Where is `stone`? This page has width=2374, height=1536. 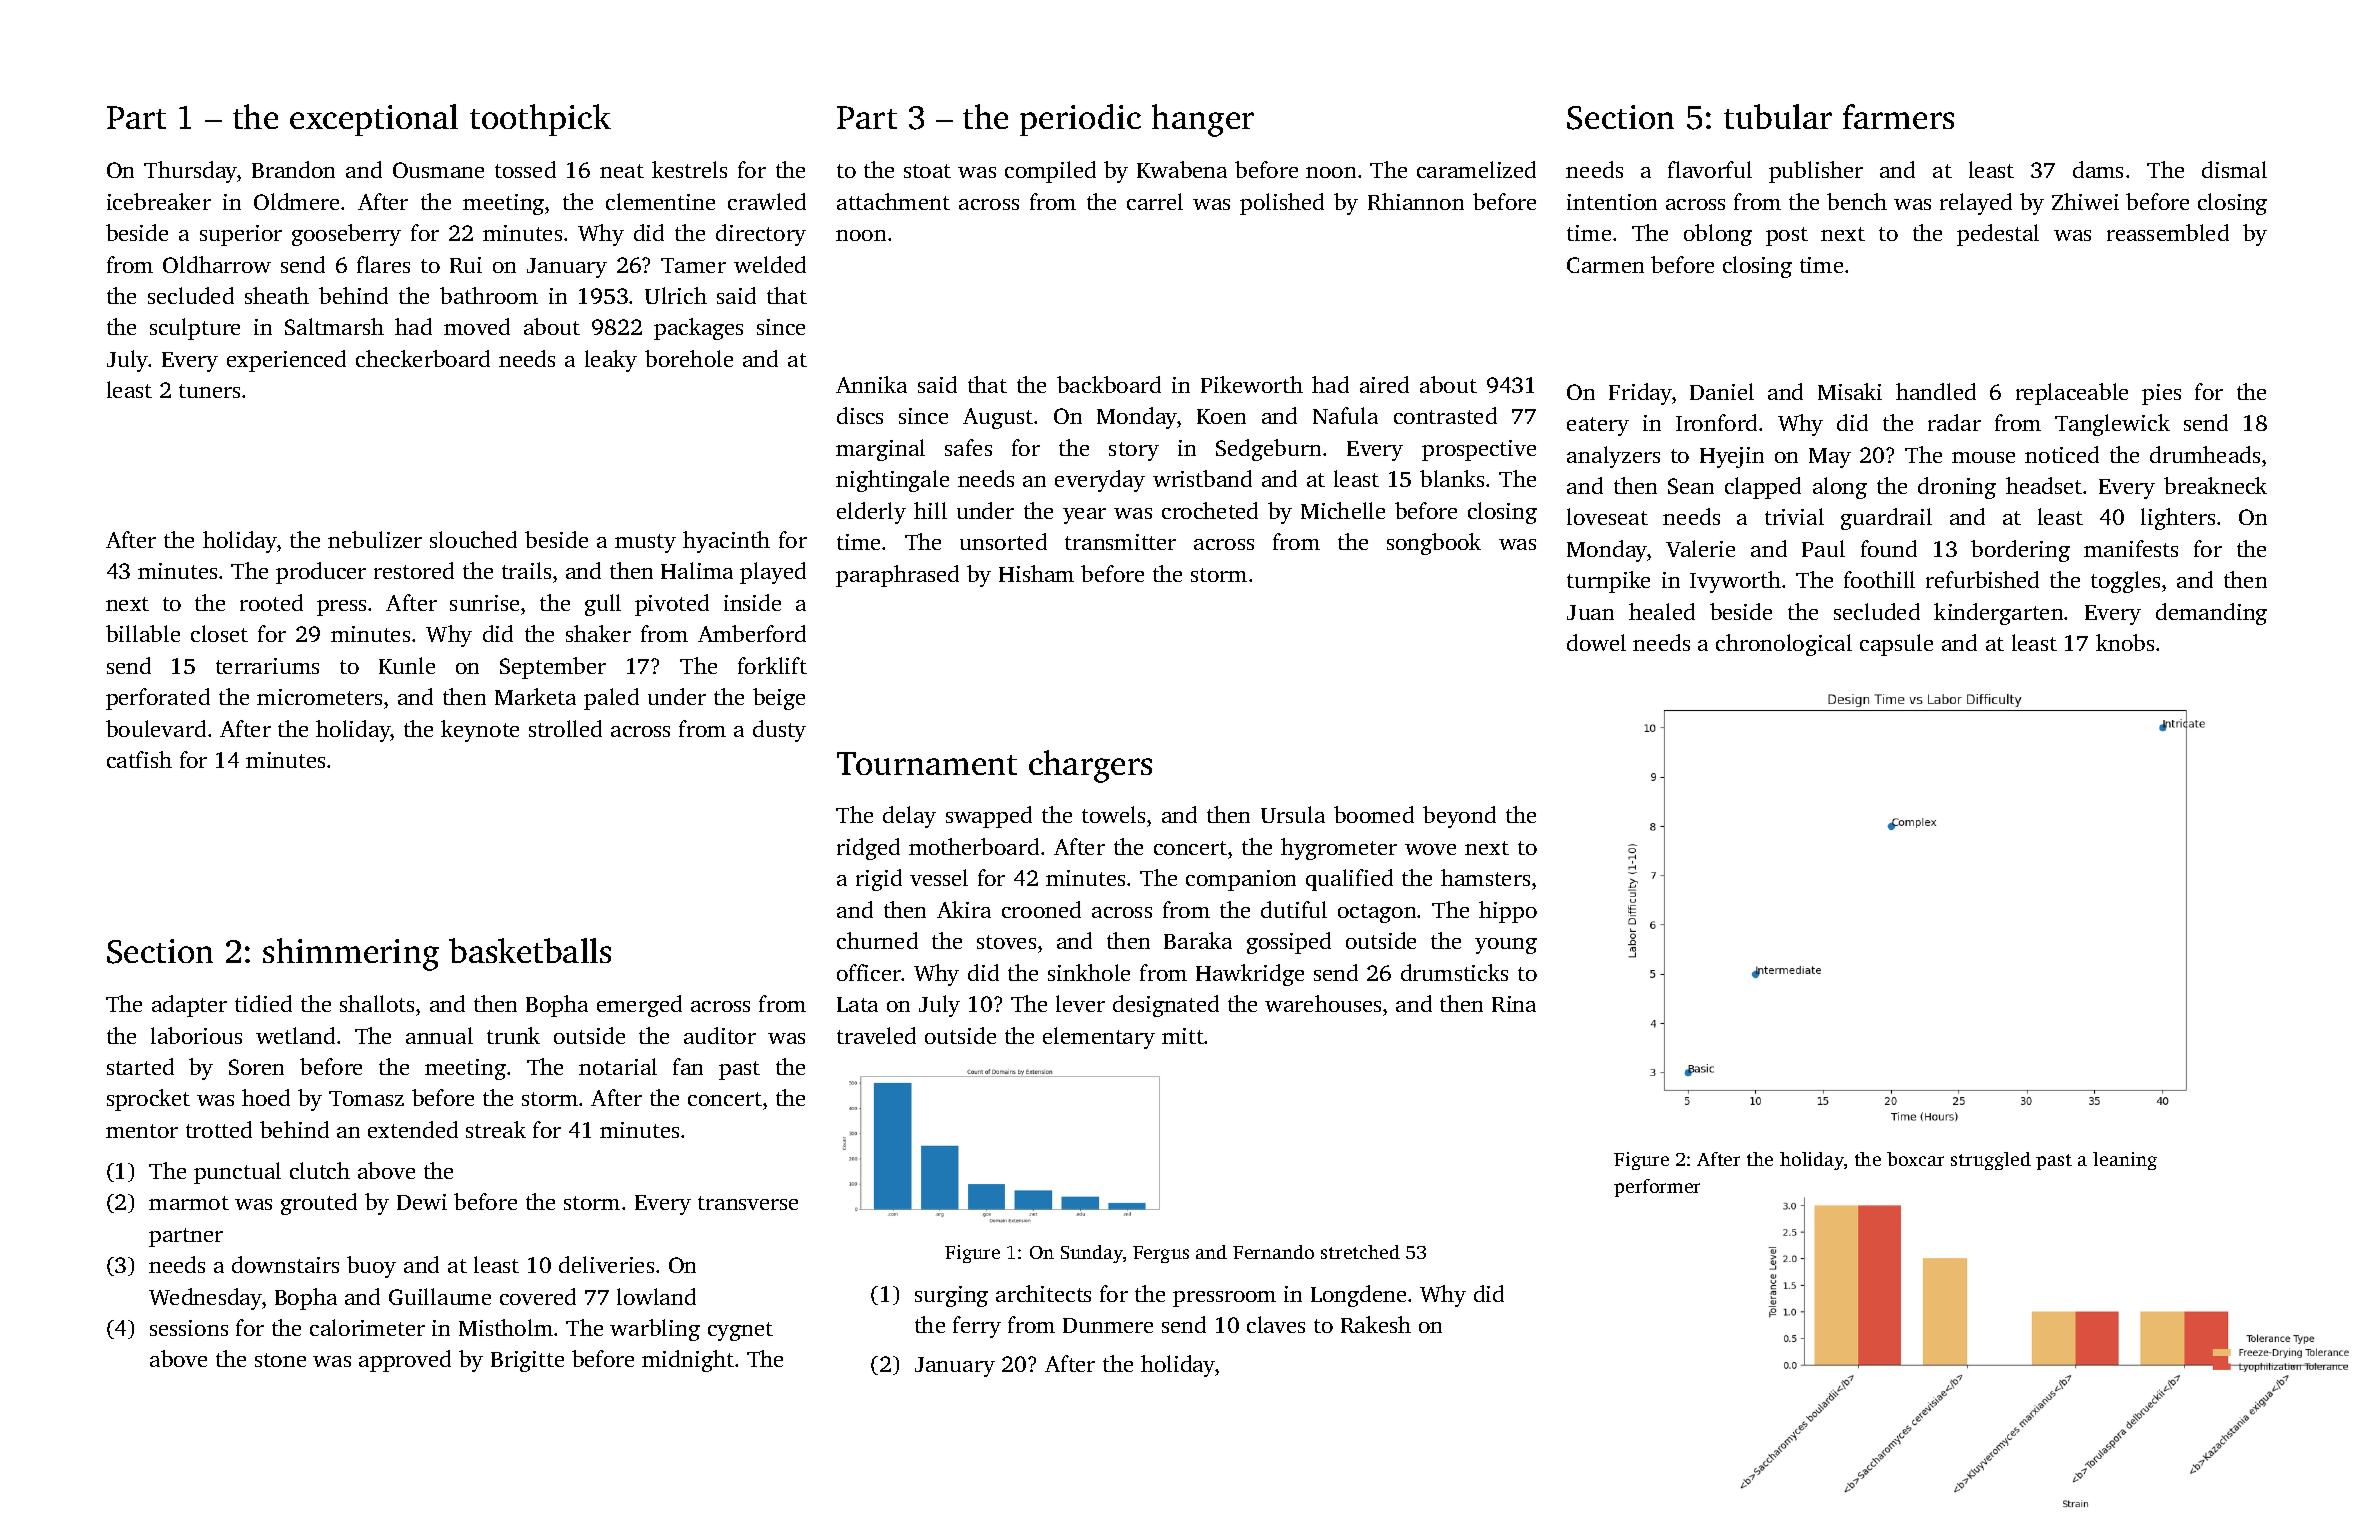
stone is located at coordinates (280, 1360).
